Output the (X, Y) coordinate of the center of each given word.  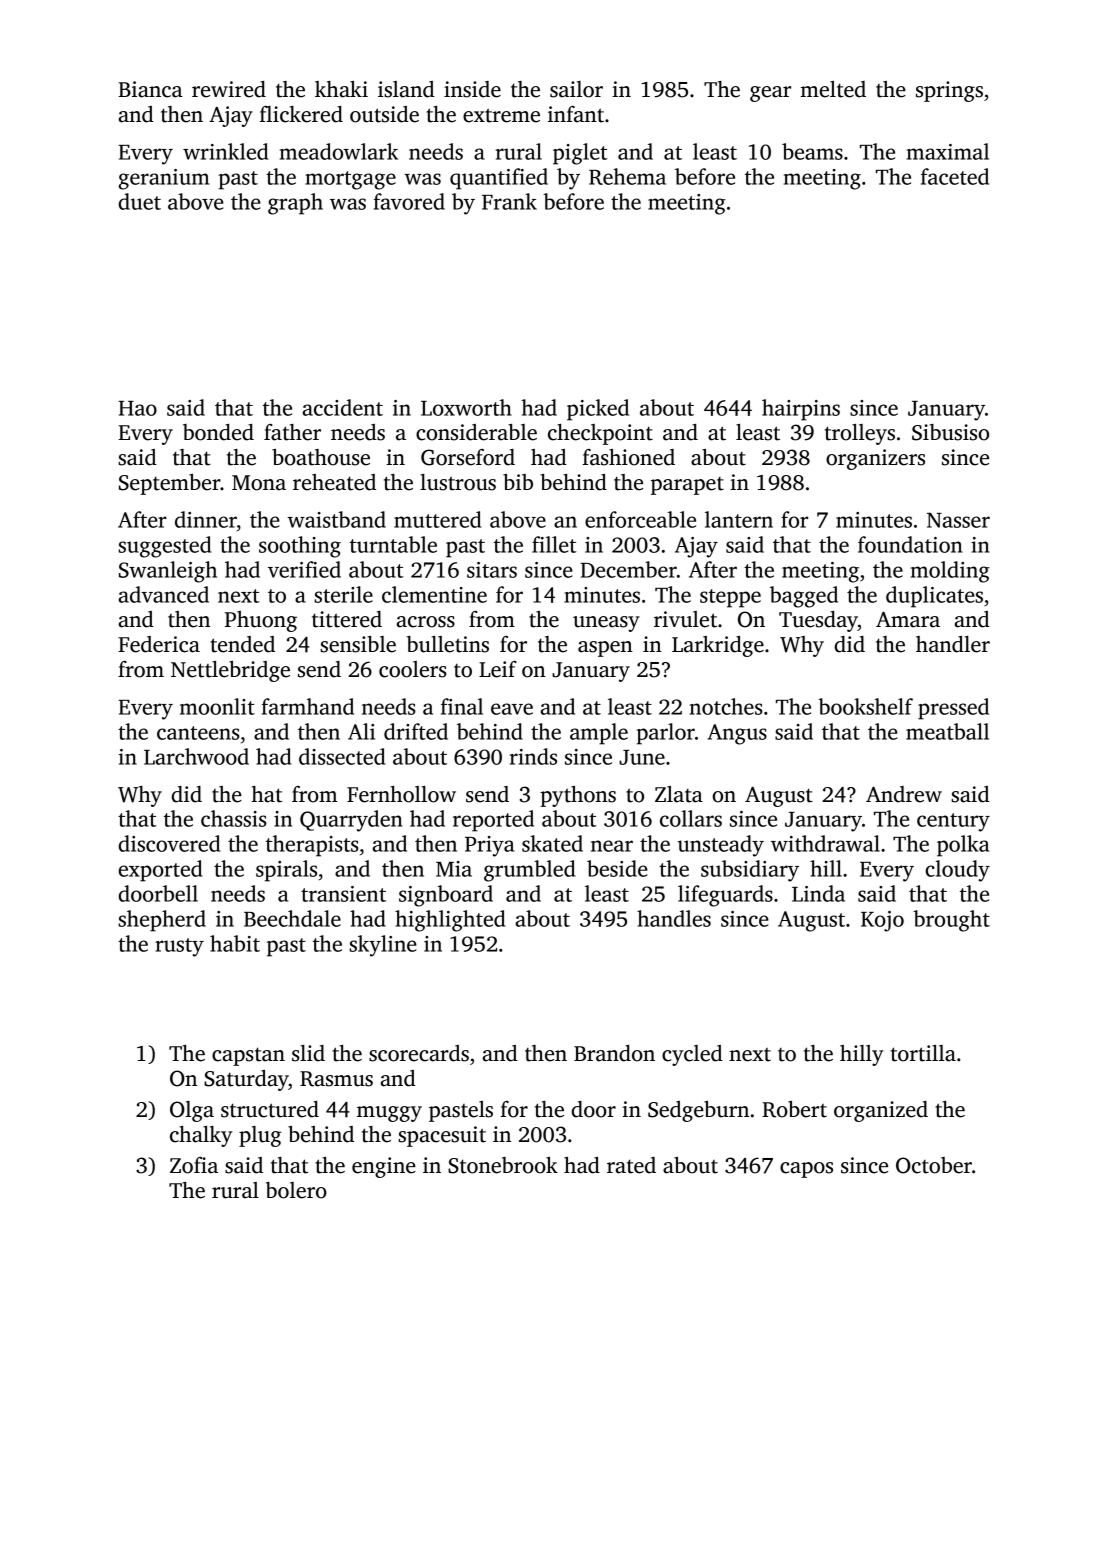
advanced (164, 594)
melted (833, 89)
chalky (201, 1136)
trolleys (860, 434)
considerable (476, 432)
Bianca (150, 89)
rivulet (685, 619)
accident (343, 407)
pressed (953, 709)
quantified (499, 179)
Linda (818, 893)
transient (343, 894)
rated (631, 1165)
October (934, 1165)
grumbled (529, 871)
